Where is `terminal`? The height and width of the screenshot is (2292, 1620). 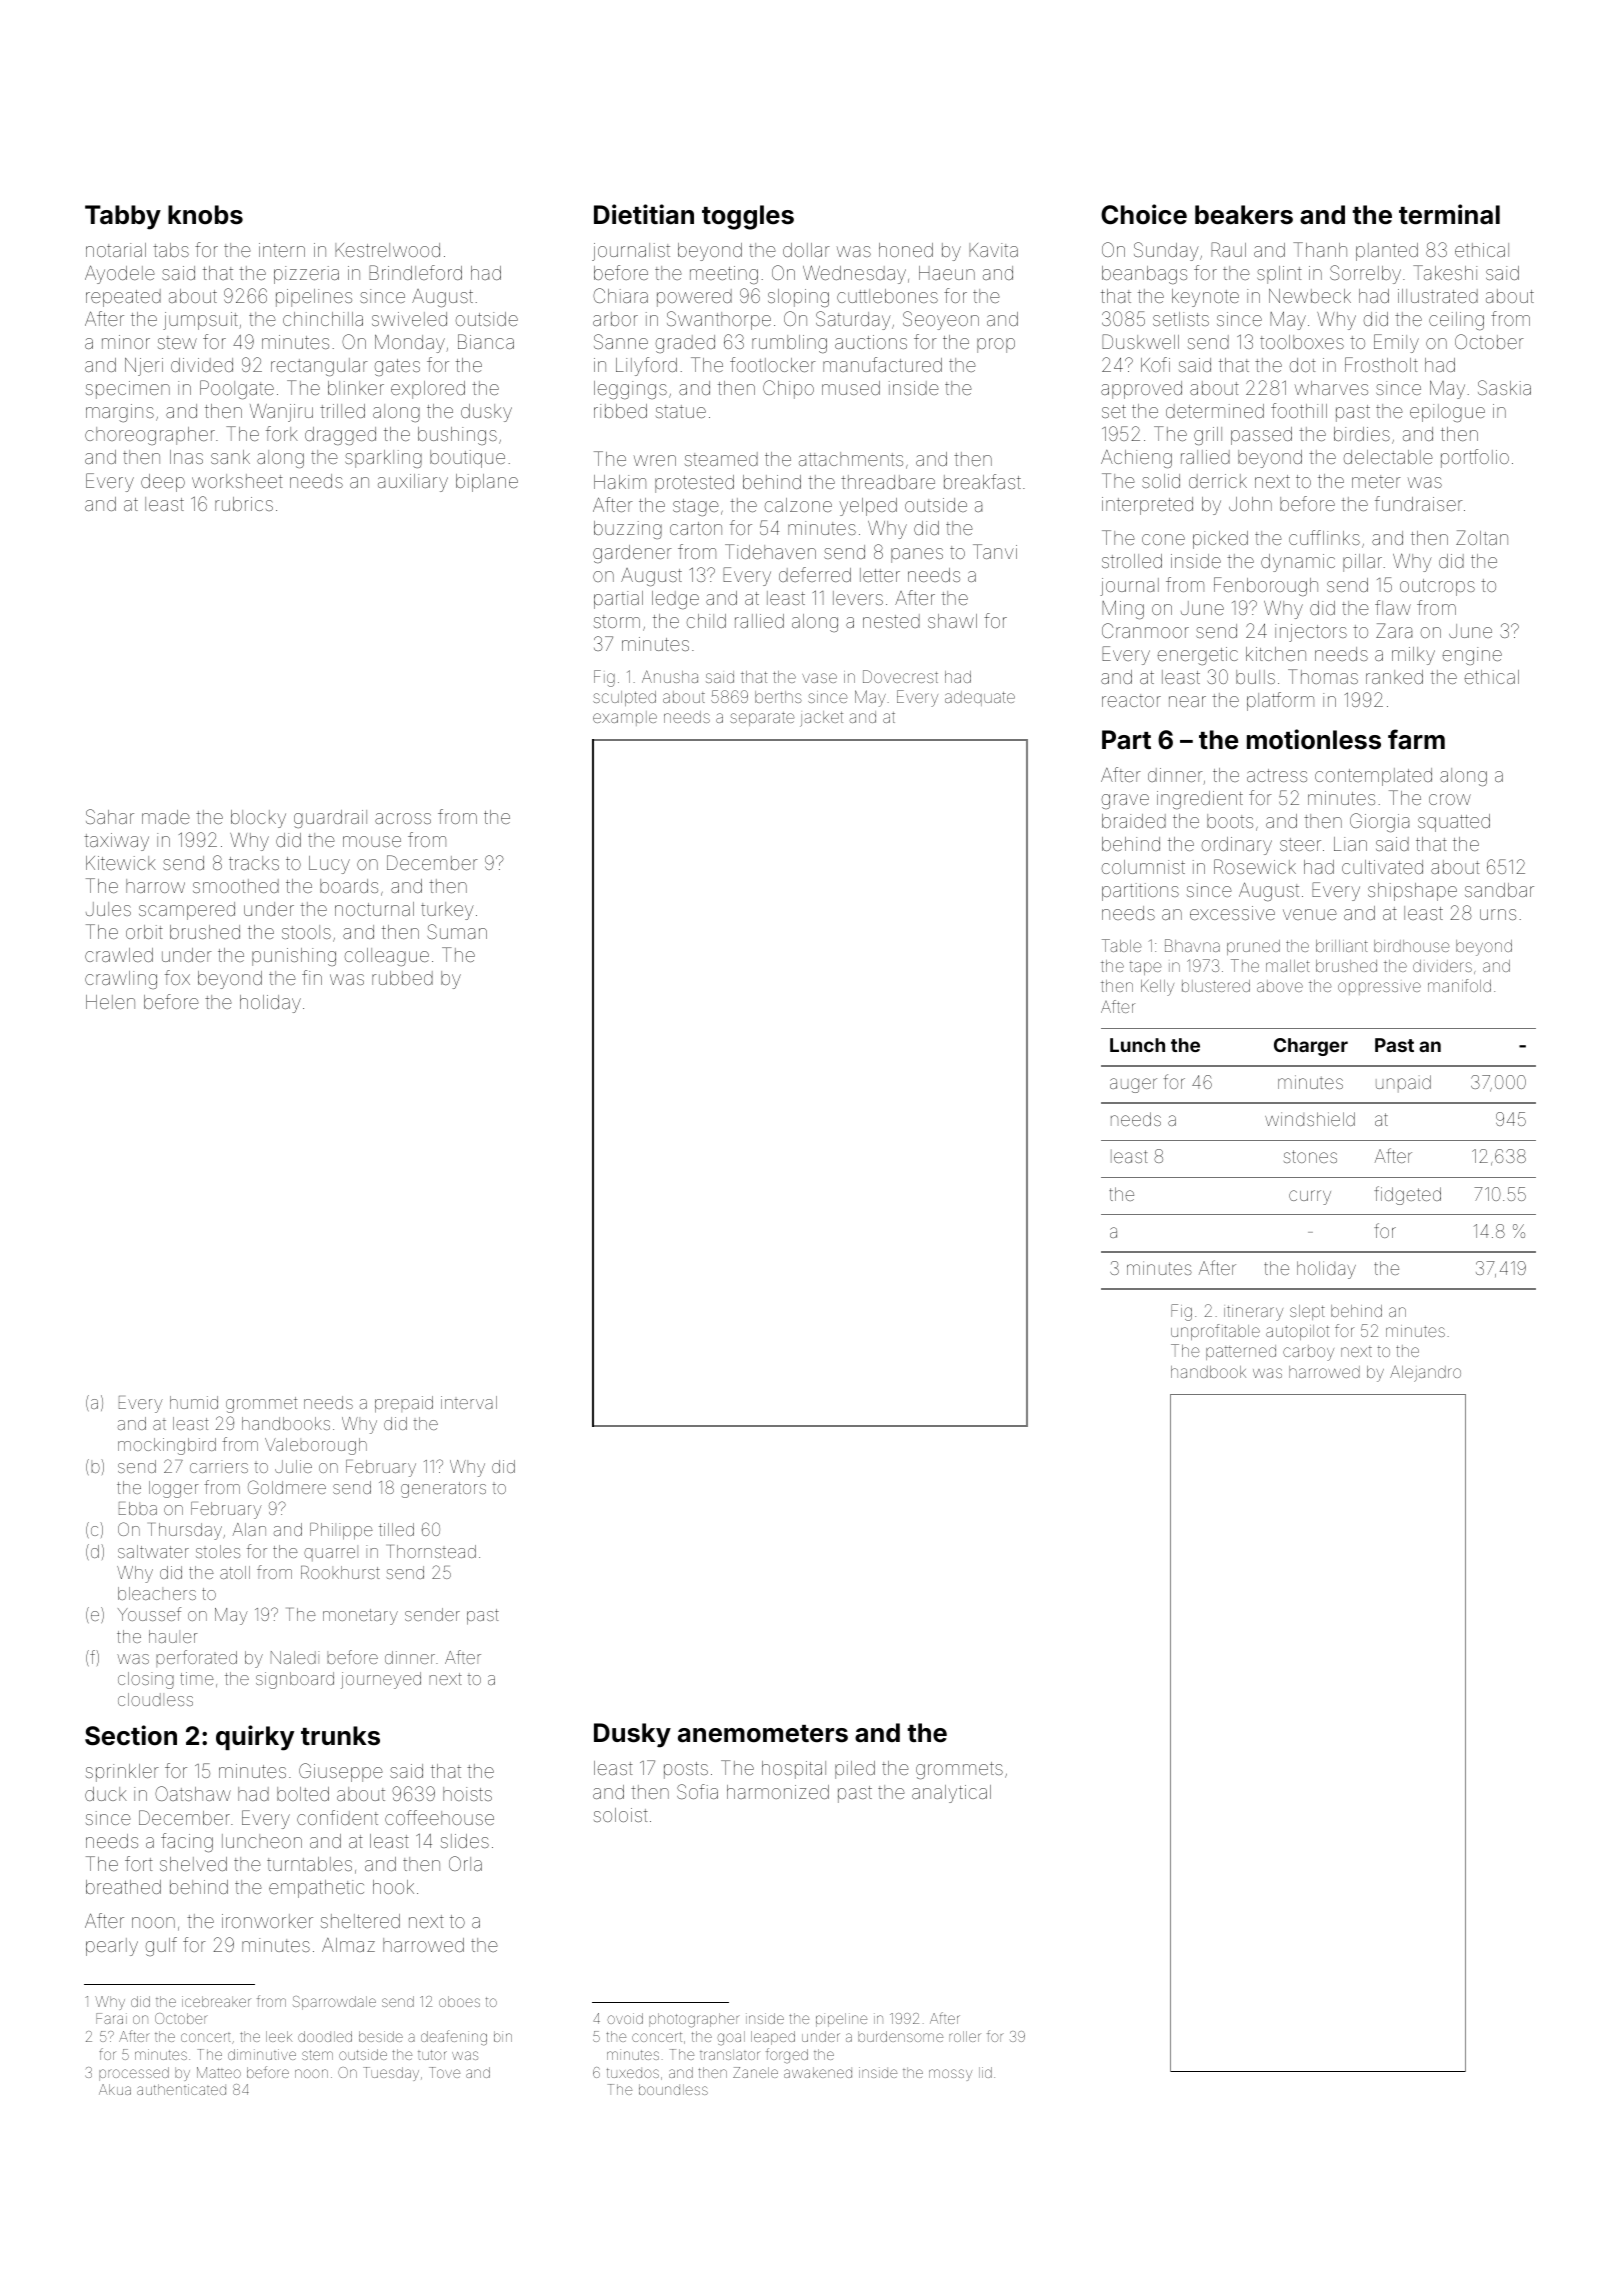
terminal is located at coordinates (1449, 214).
